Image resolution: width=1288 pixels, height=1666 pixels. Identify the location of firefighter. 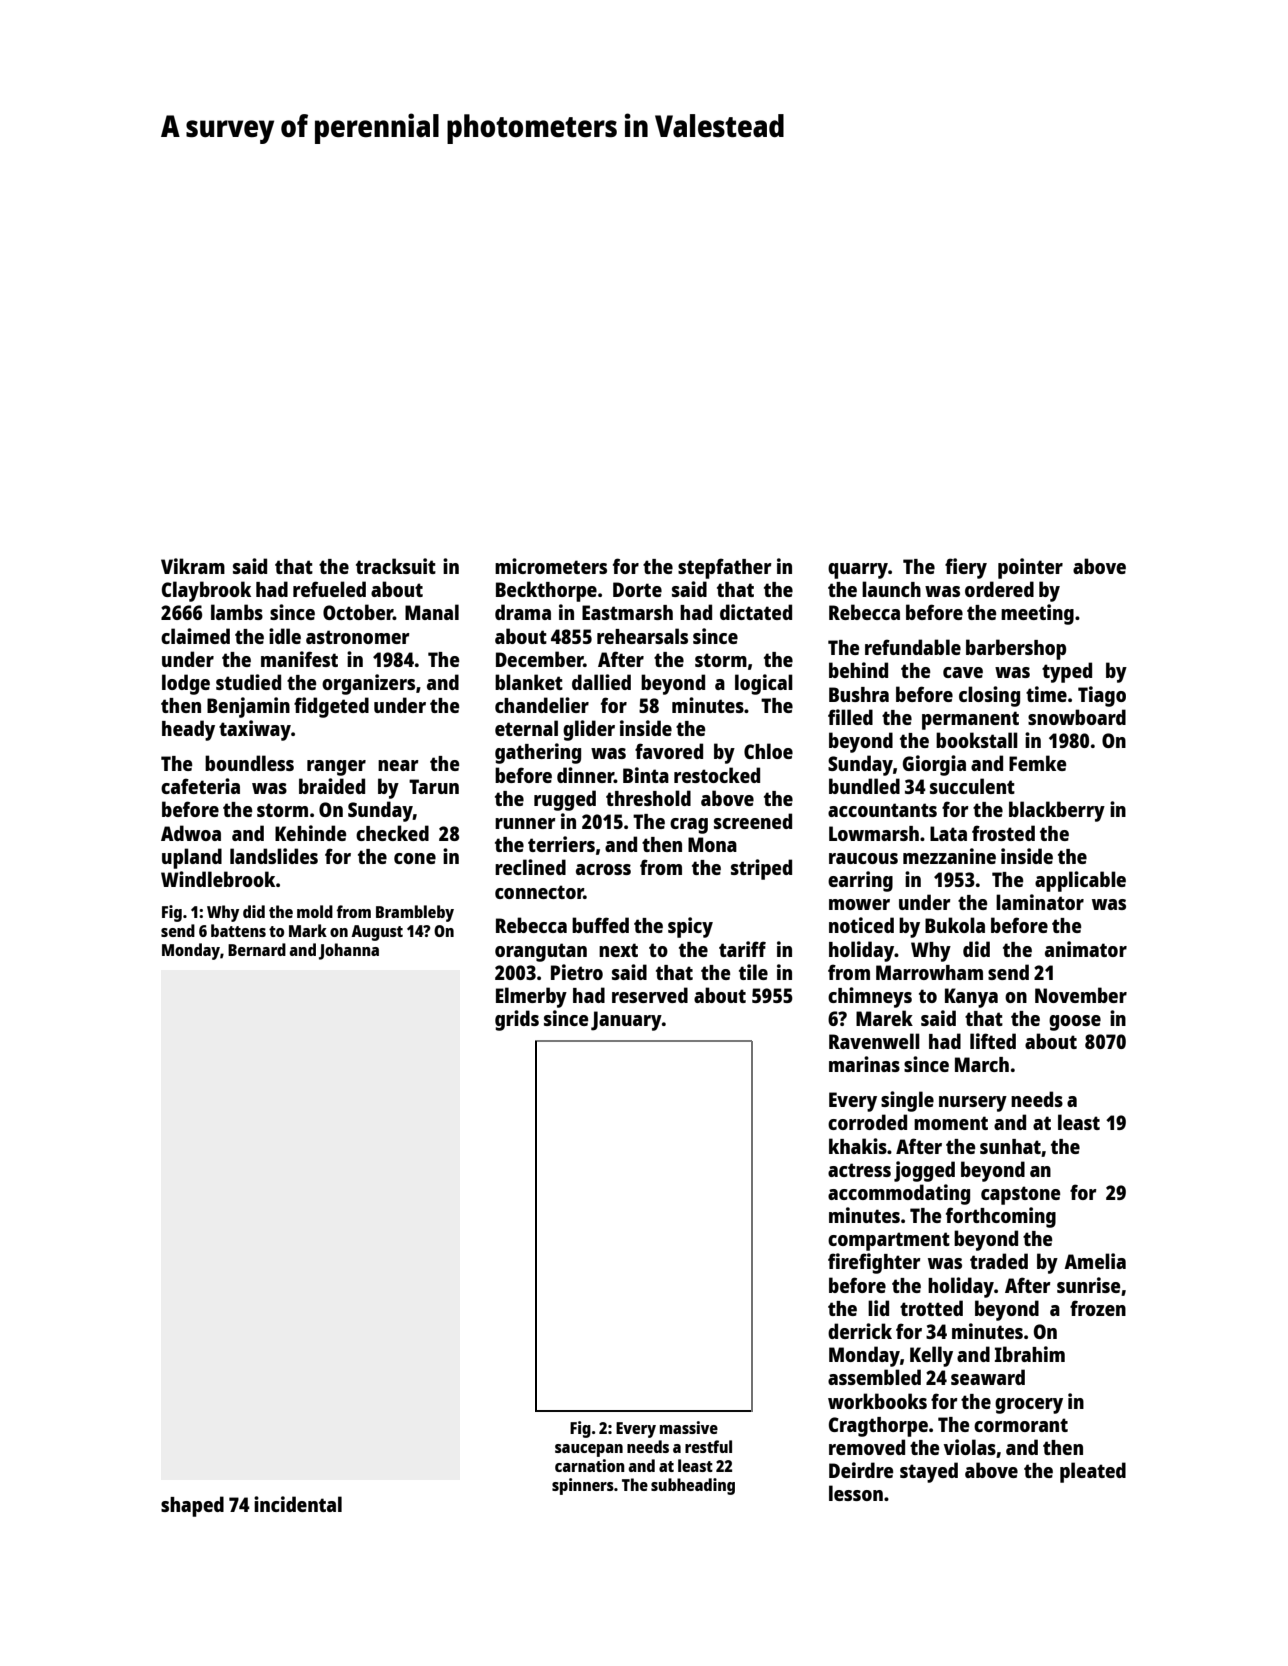
(874, 1263).
